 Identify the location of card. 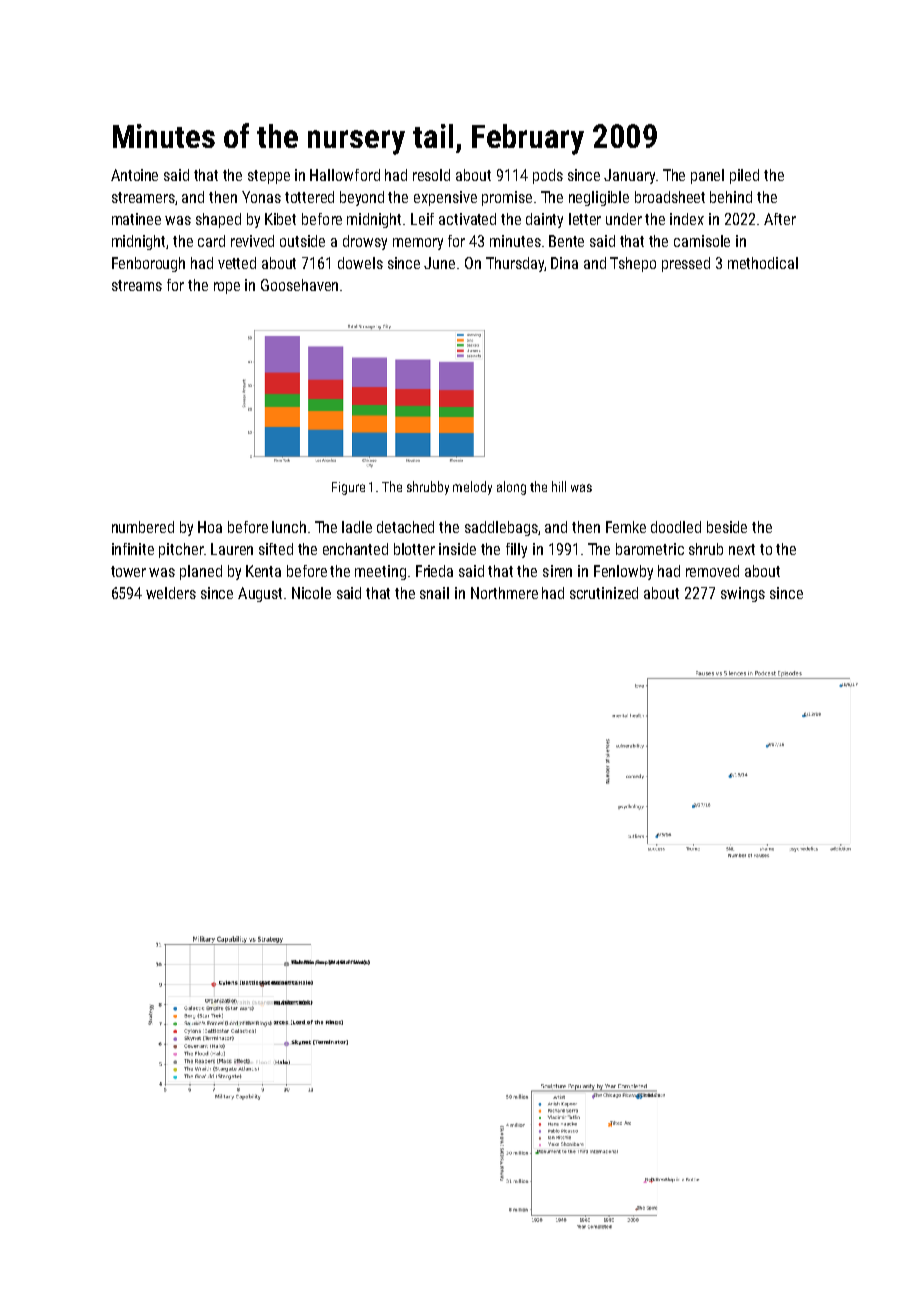
(211, 241).
